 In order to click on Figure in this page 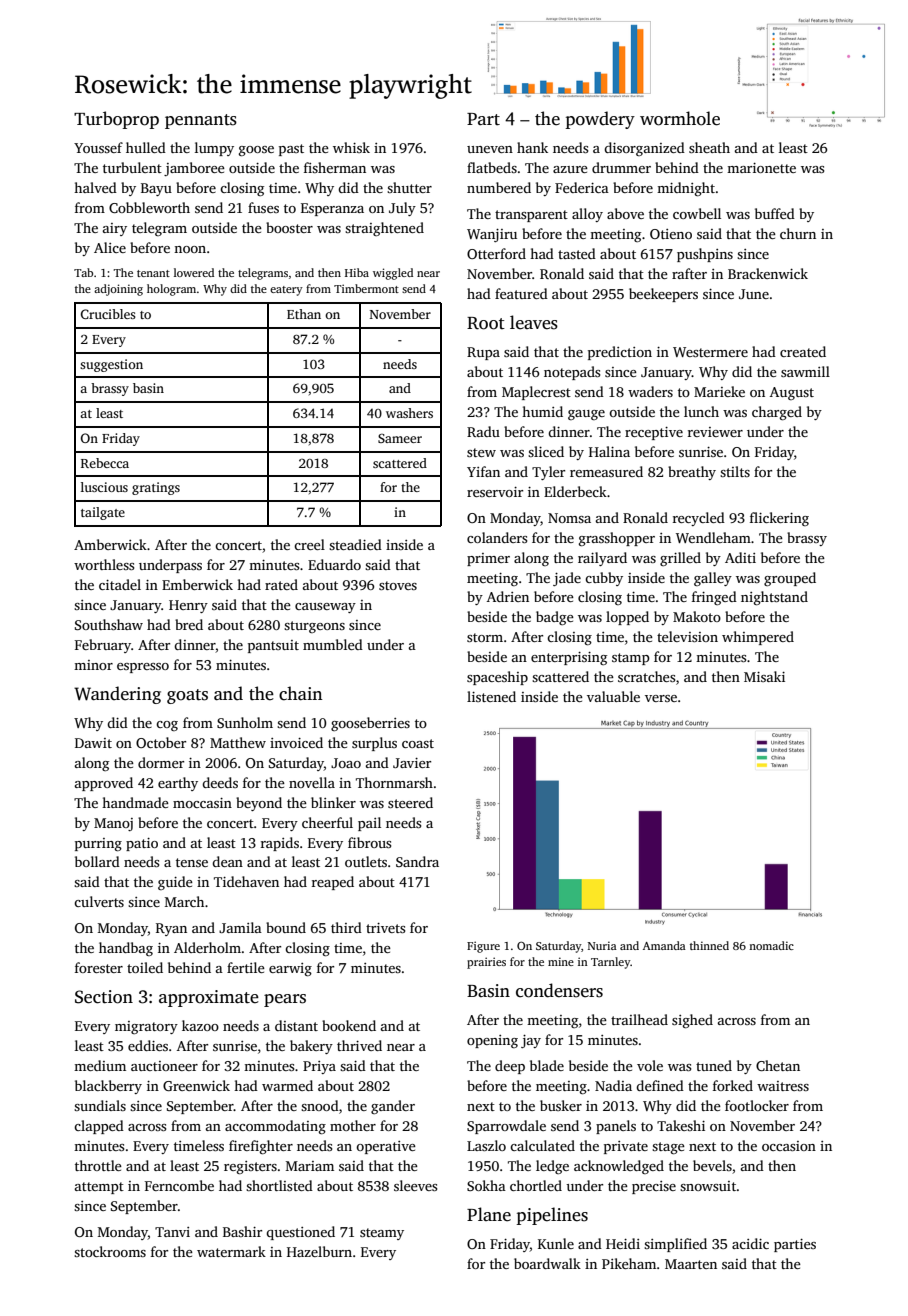, I will do `click(483, 947)`.
